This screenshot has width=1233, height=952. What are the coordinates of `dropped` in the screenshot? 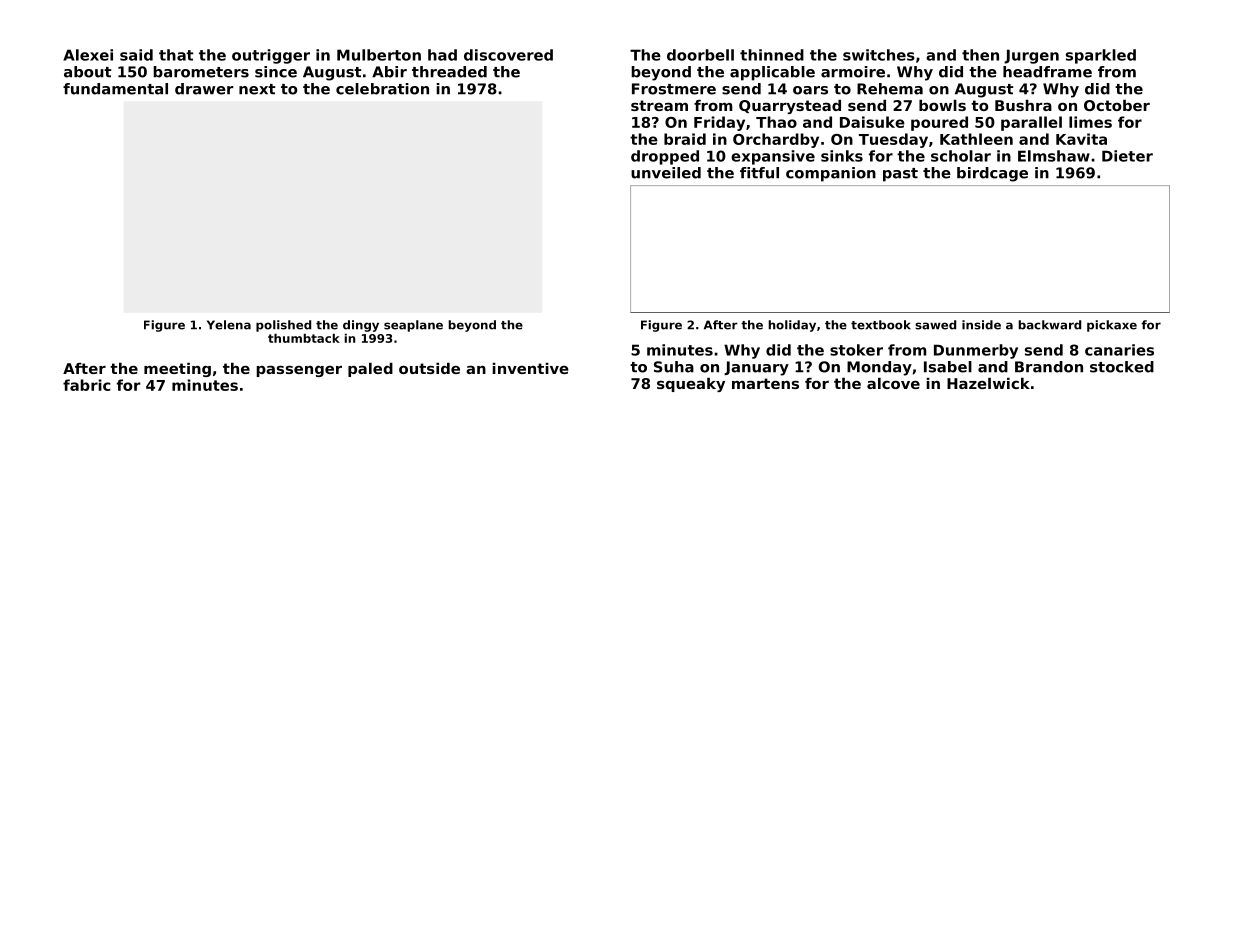 It's located at (665, 157).
